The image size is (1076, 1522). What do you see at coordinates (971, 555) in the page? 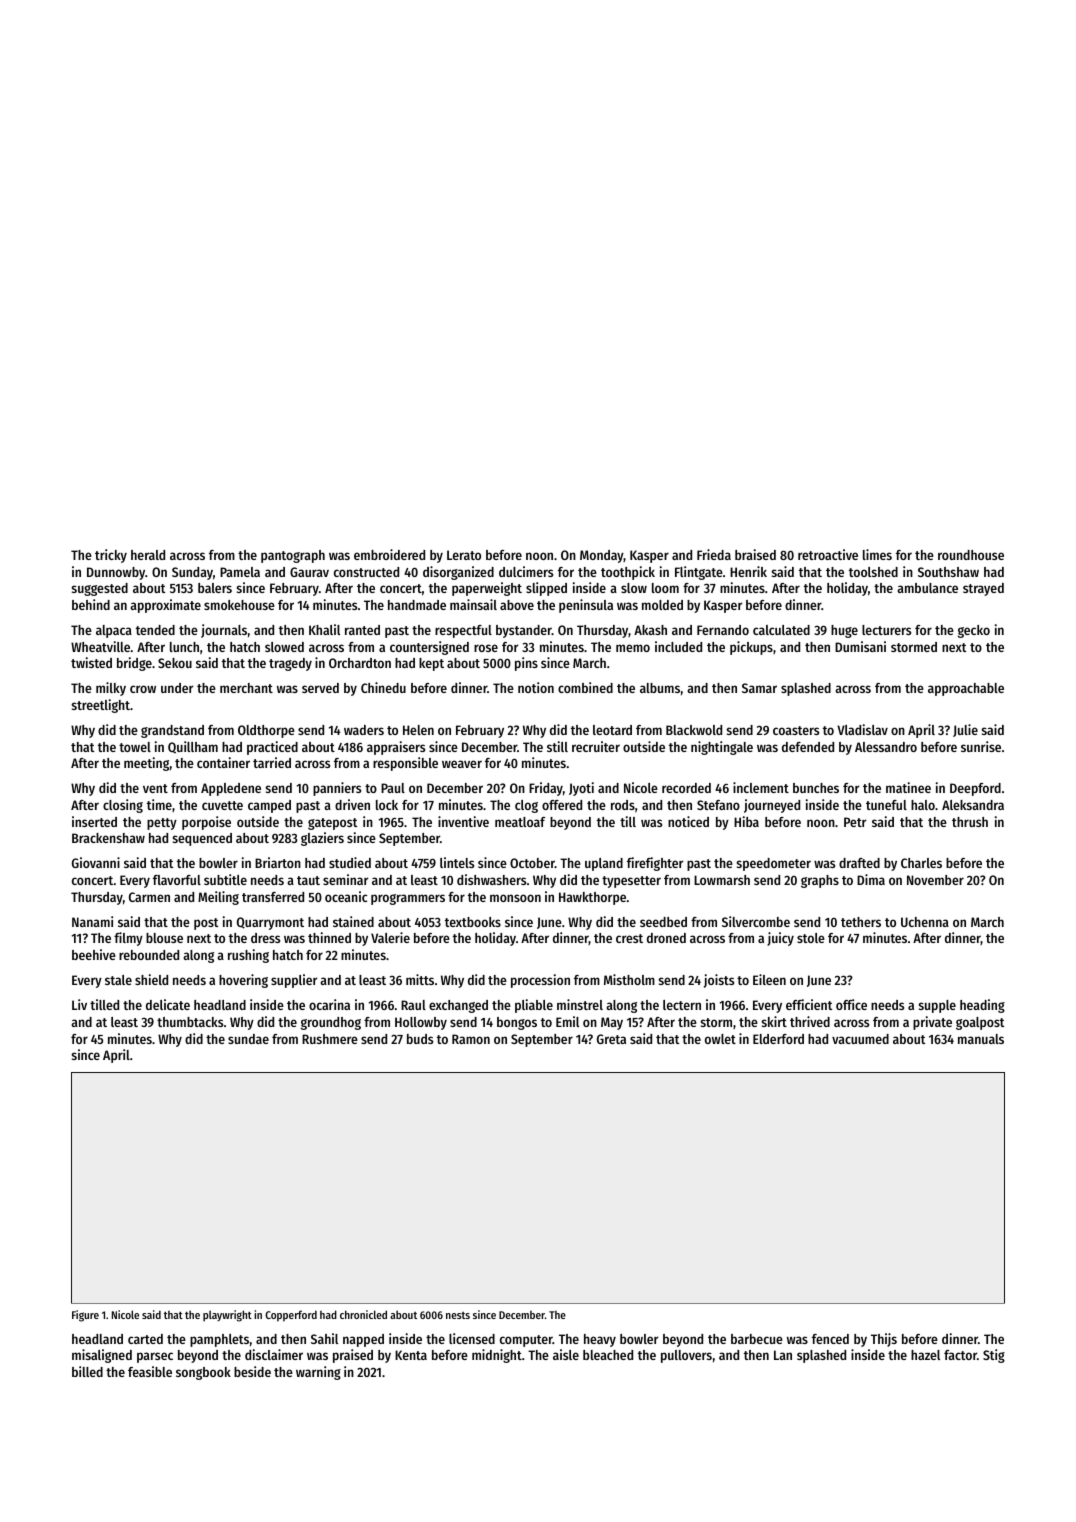
I see `roundhouse` at bounding box center [971, 555].
